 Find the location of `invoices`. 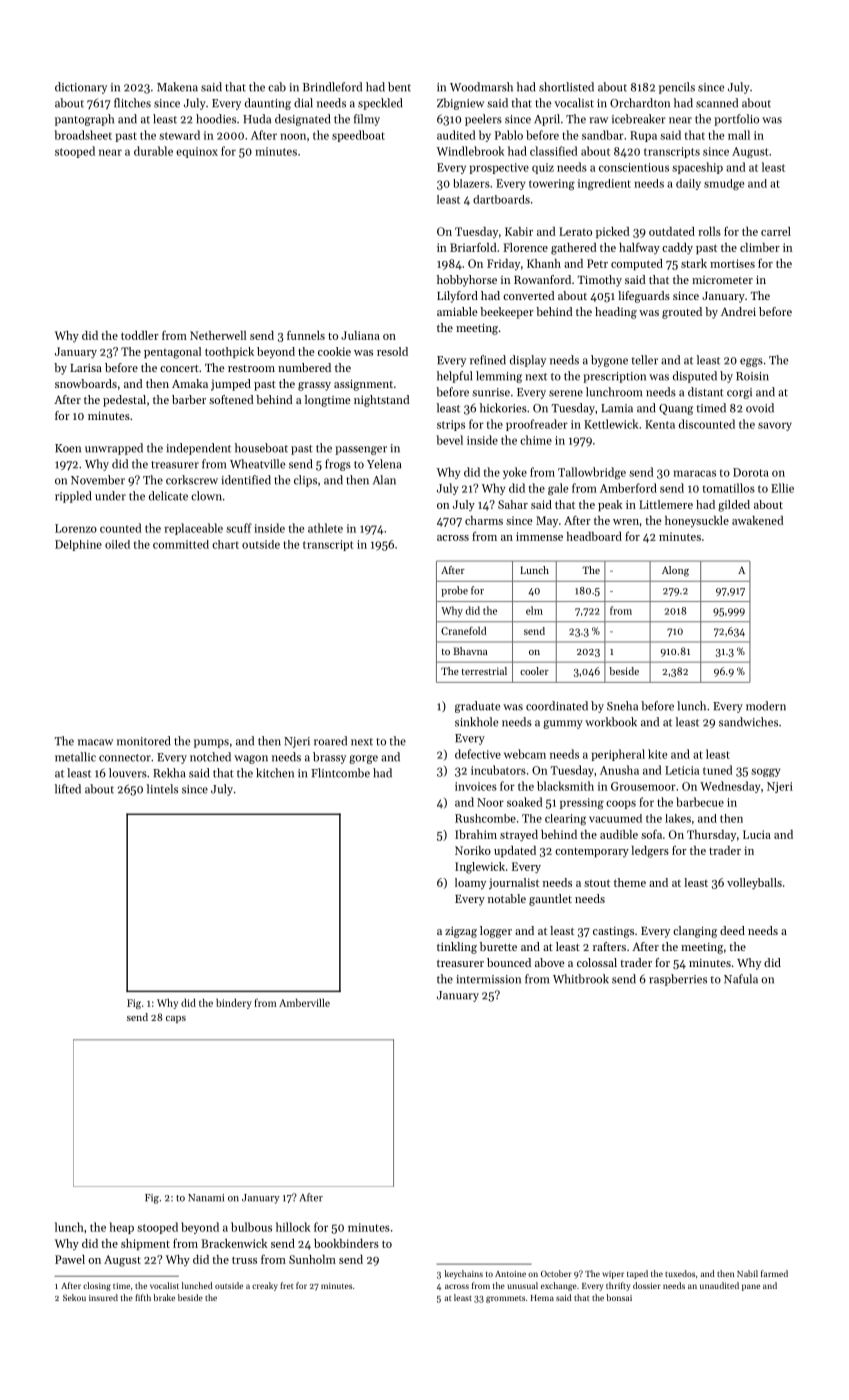

invoices is located at coordinates (476, 786).
